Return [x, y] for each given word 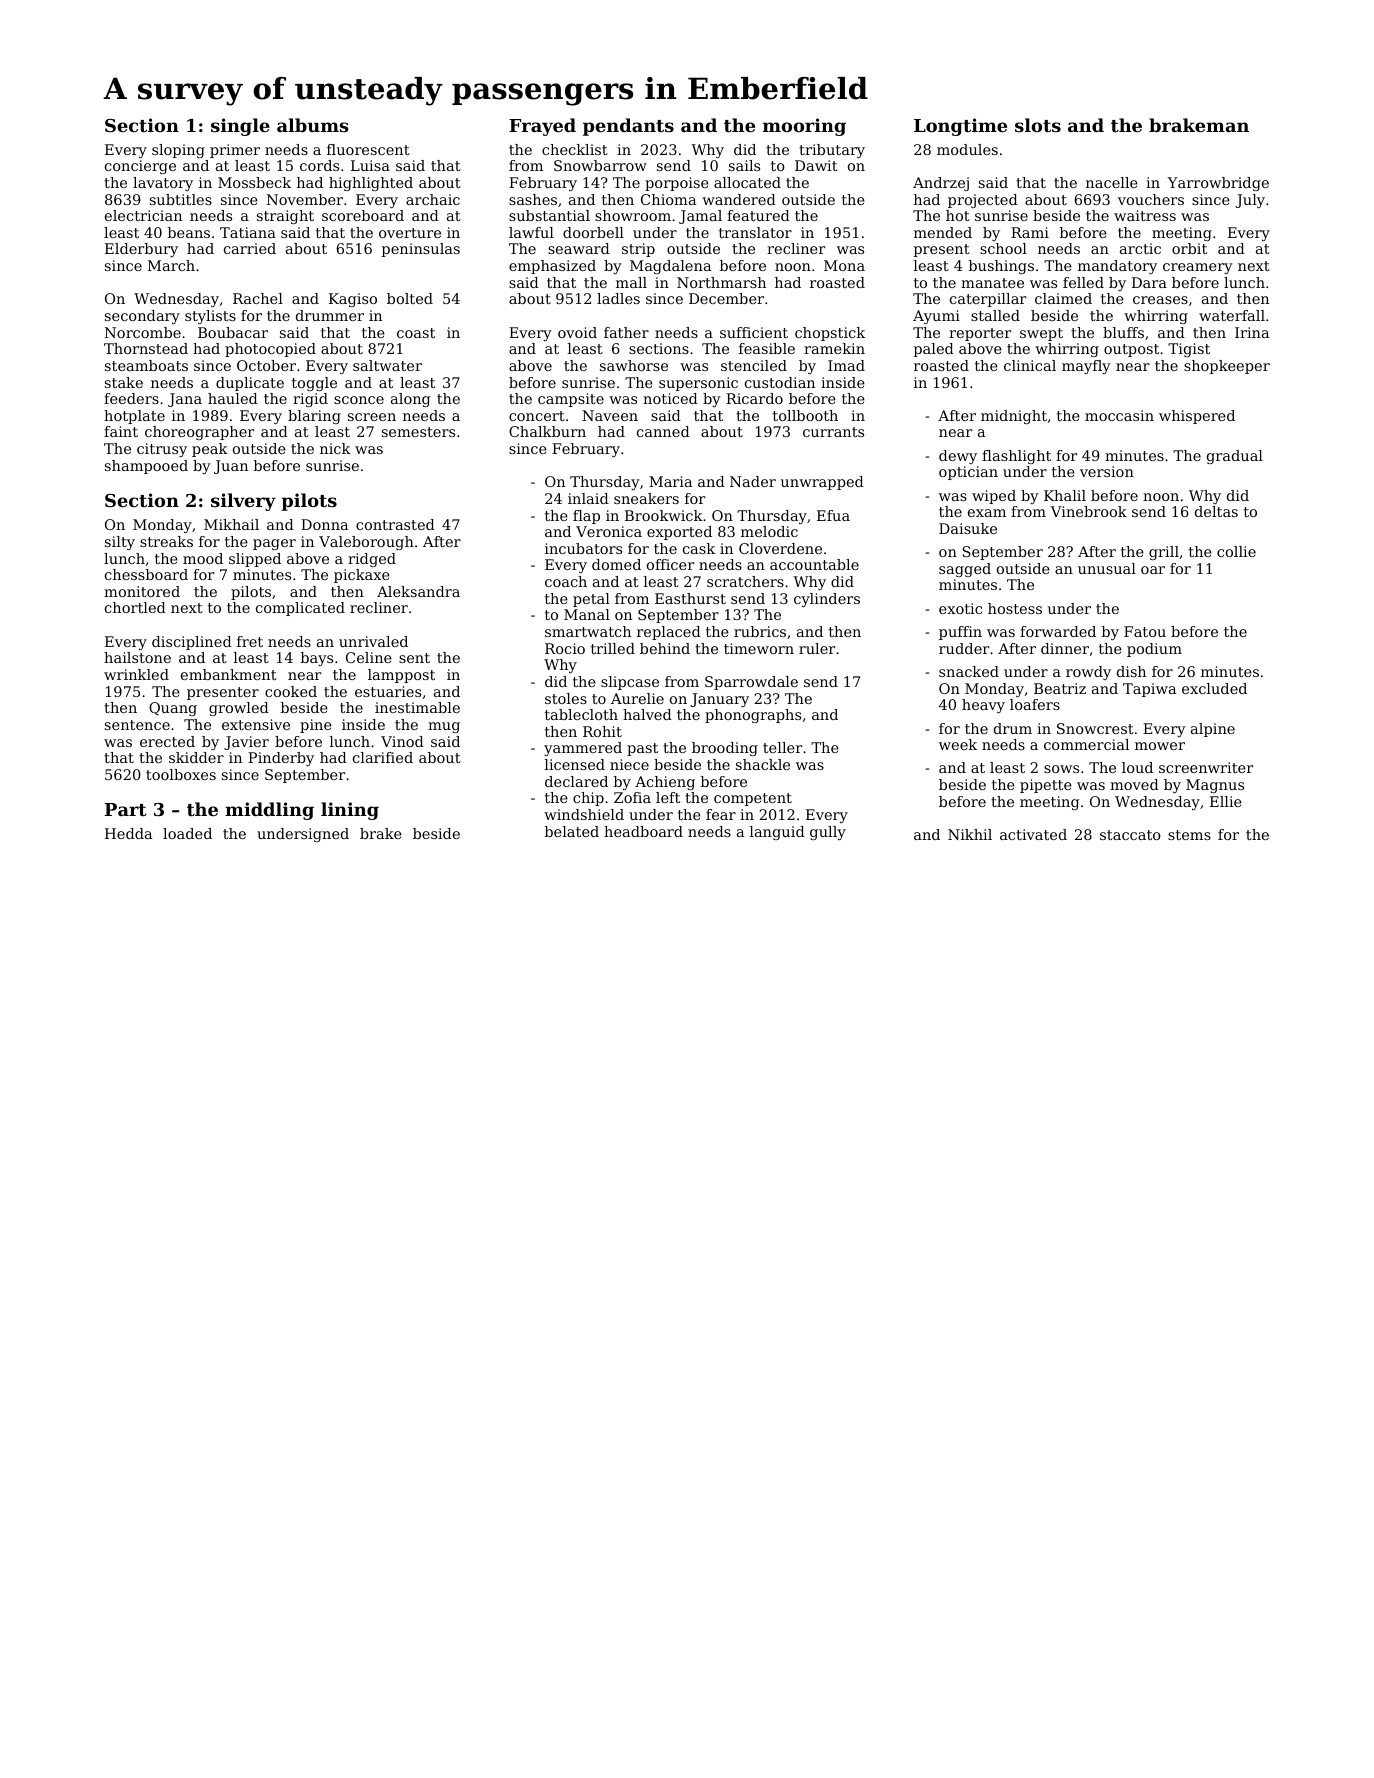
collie [1236, 551]
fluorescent [368, 149]
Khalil [1065, 495]
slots [1038, 125]
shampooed [146, 467]
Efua [833, 515]
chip [588, 799]
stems [1189, 835]
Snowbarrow [600, 165]
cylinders [827, 600]
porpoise [677, 184]
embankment [229, 674]
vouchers [1151, 199]
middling [269, 811]
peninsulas [421, 250]
